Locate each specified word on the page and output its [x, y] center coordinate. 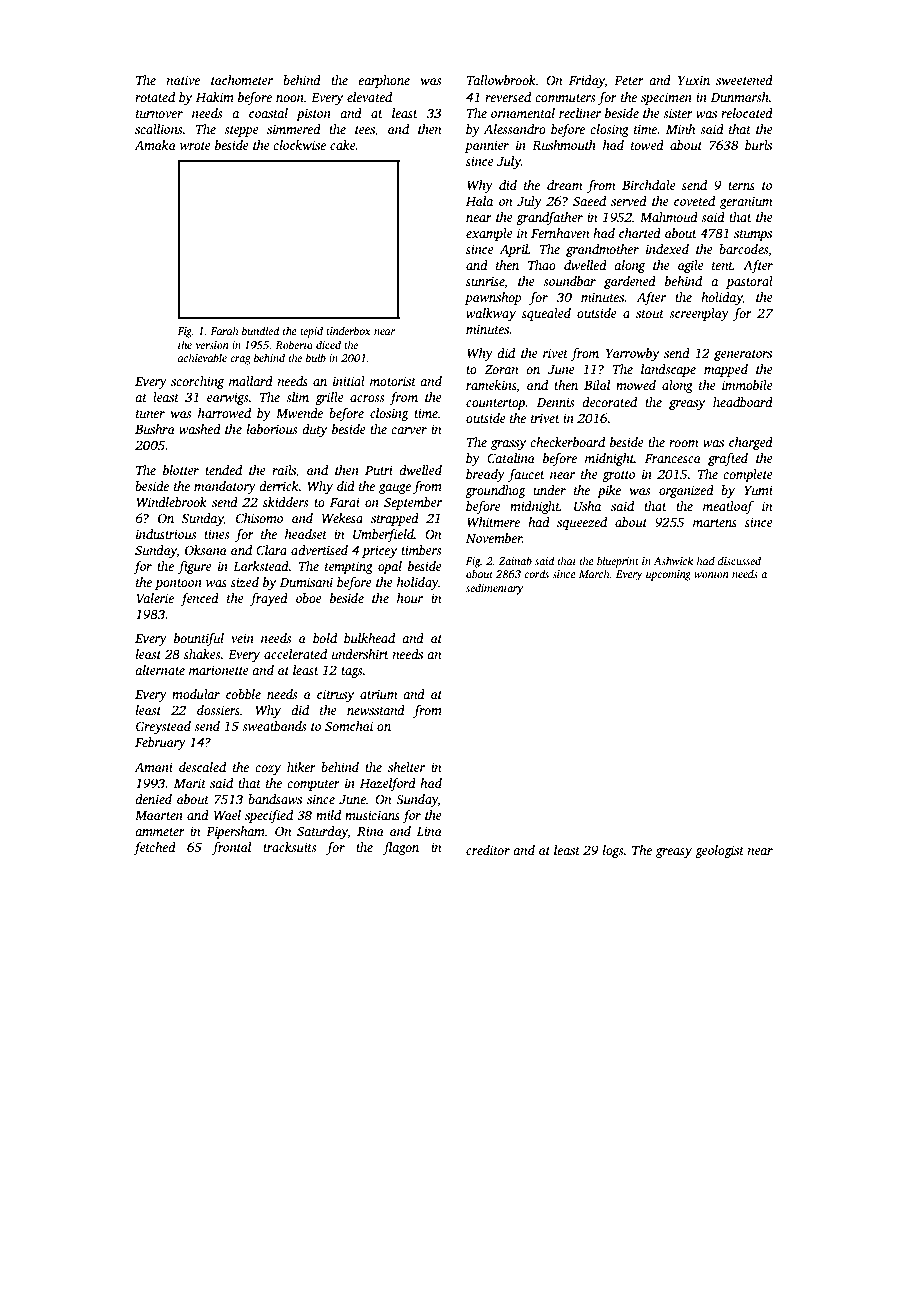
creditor [488, 850]
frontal [231, 848]
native [183, 80]
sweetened [744, 80]
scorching [197, 382]
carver [409, 430]
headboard [743, 402]
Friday [587, 81]
